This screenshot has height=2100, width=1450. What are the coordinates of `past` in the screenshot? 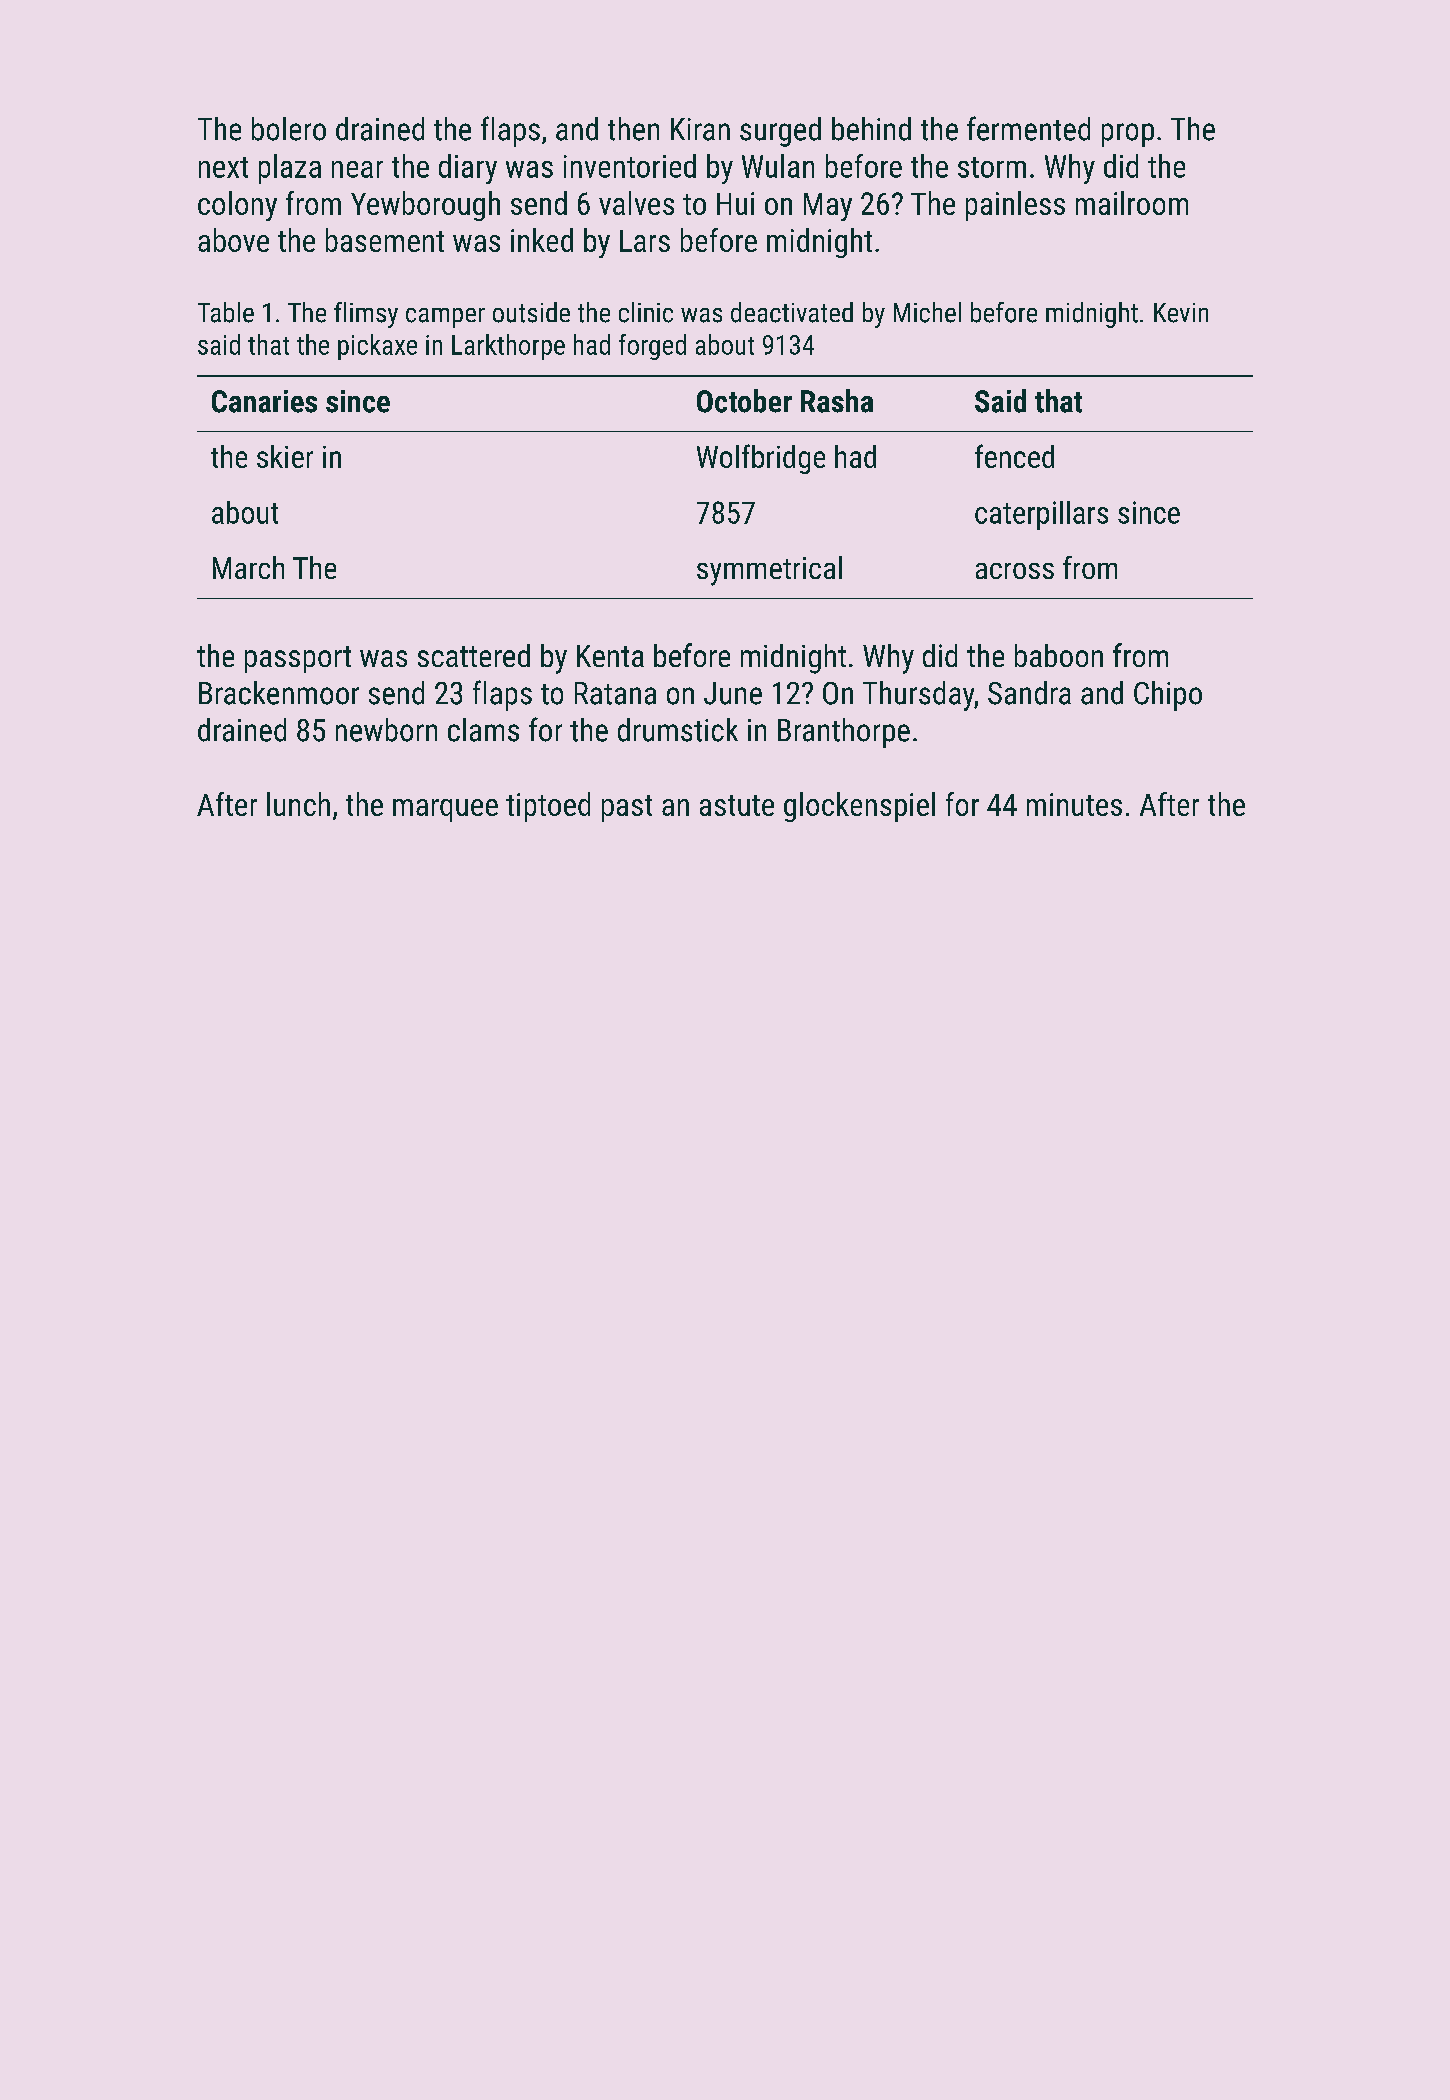 It's located at (627, 808).
